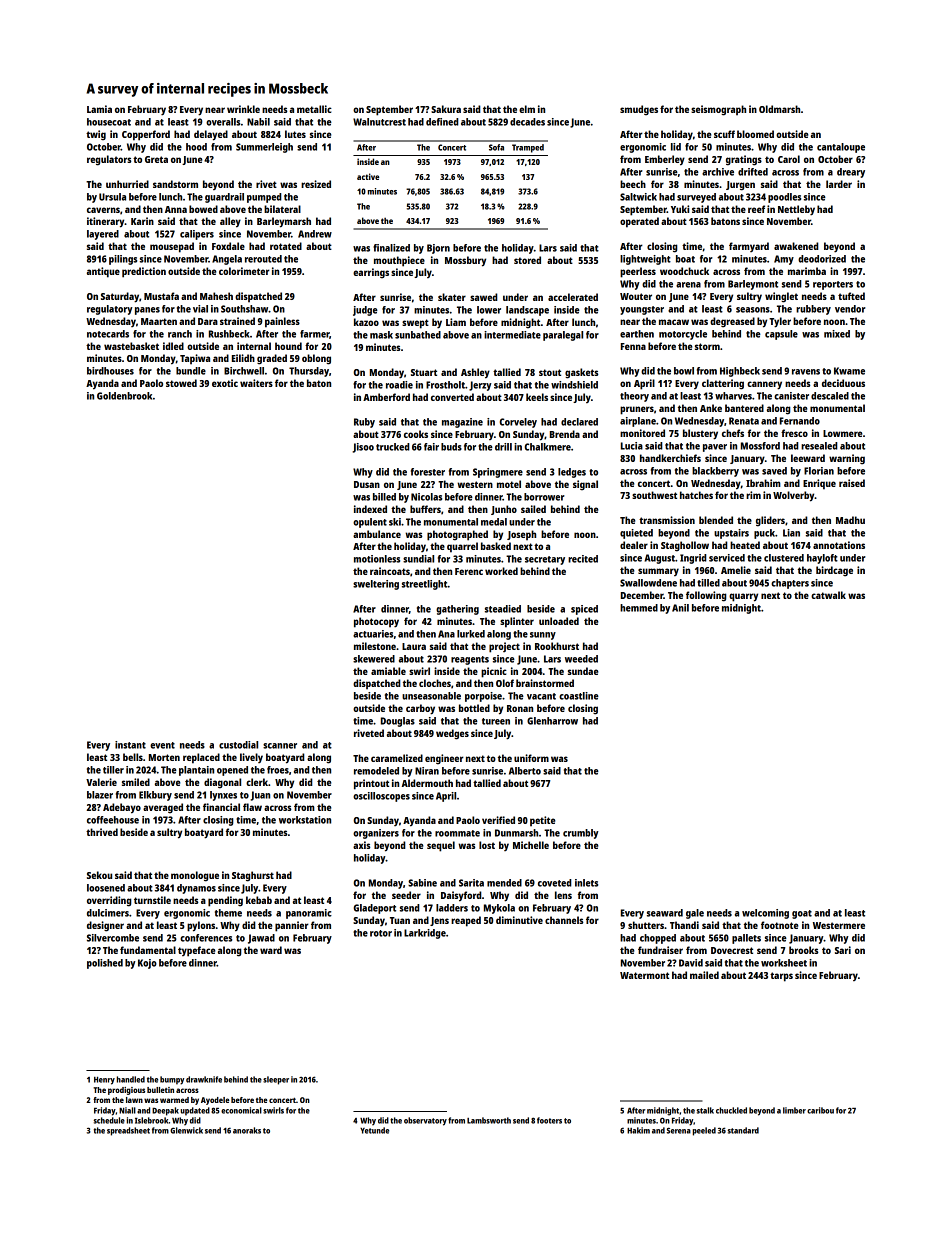 This screenshot has height=1233, width=952. Describe the element at coordinates (124, 396) in the screenshot. I see `Goldenbrook` at that location.
